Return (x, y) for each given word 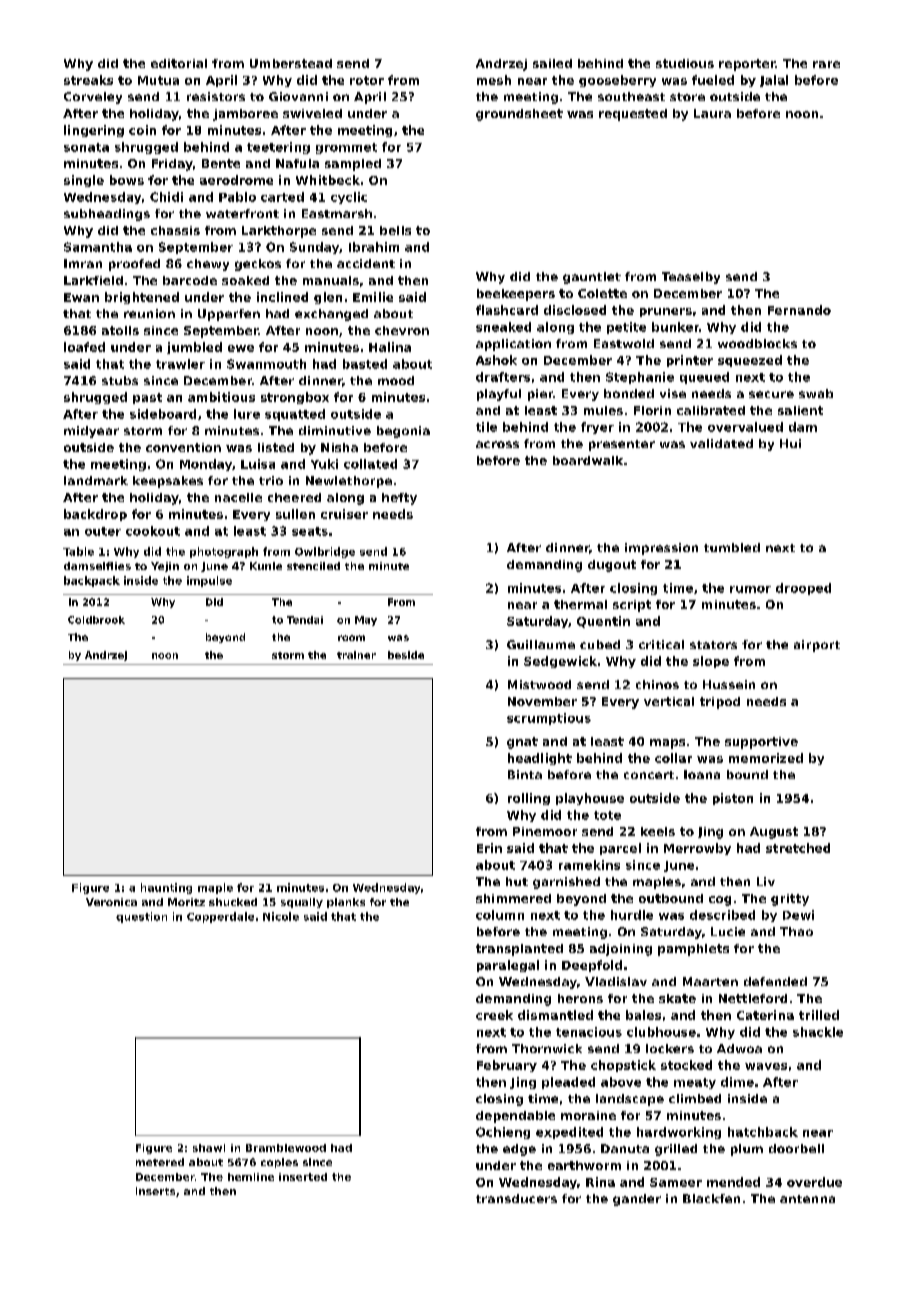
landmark (96, 480)
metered (160, 1162)
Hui (790, 443)
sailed (552, 63)
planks (346, 903)
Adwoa (739, 1048)
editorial (179, 63)
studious (685, 63)
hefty (399, 499)
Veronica (111, 902)
